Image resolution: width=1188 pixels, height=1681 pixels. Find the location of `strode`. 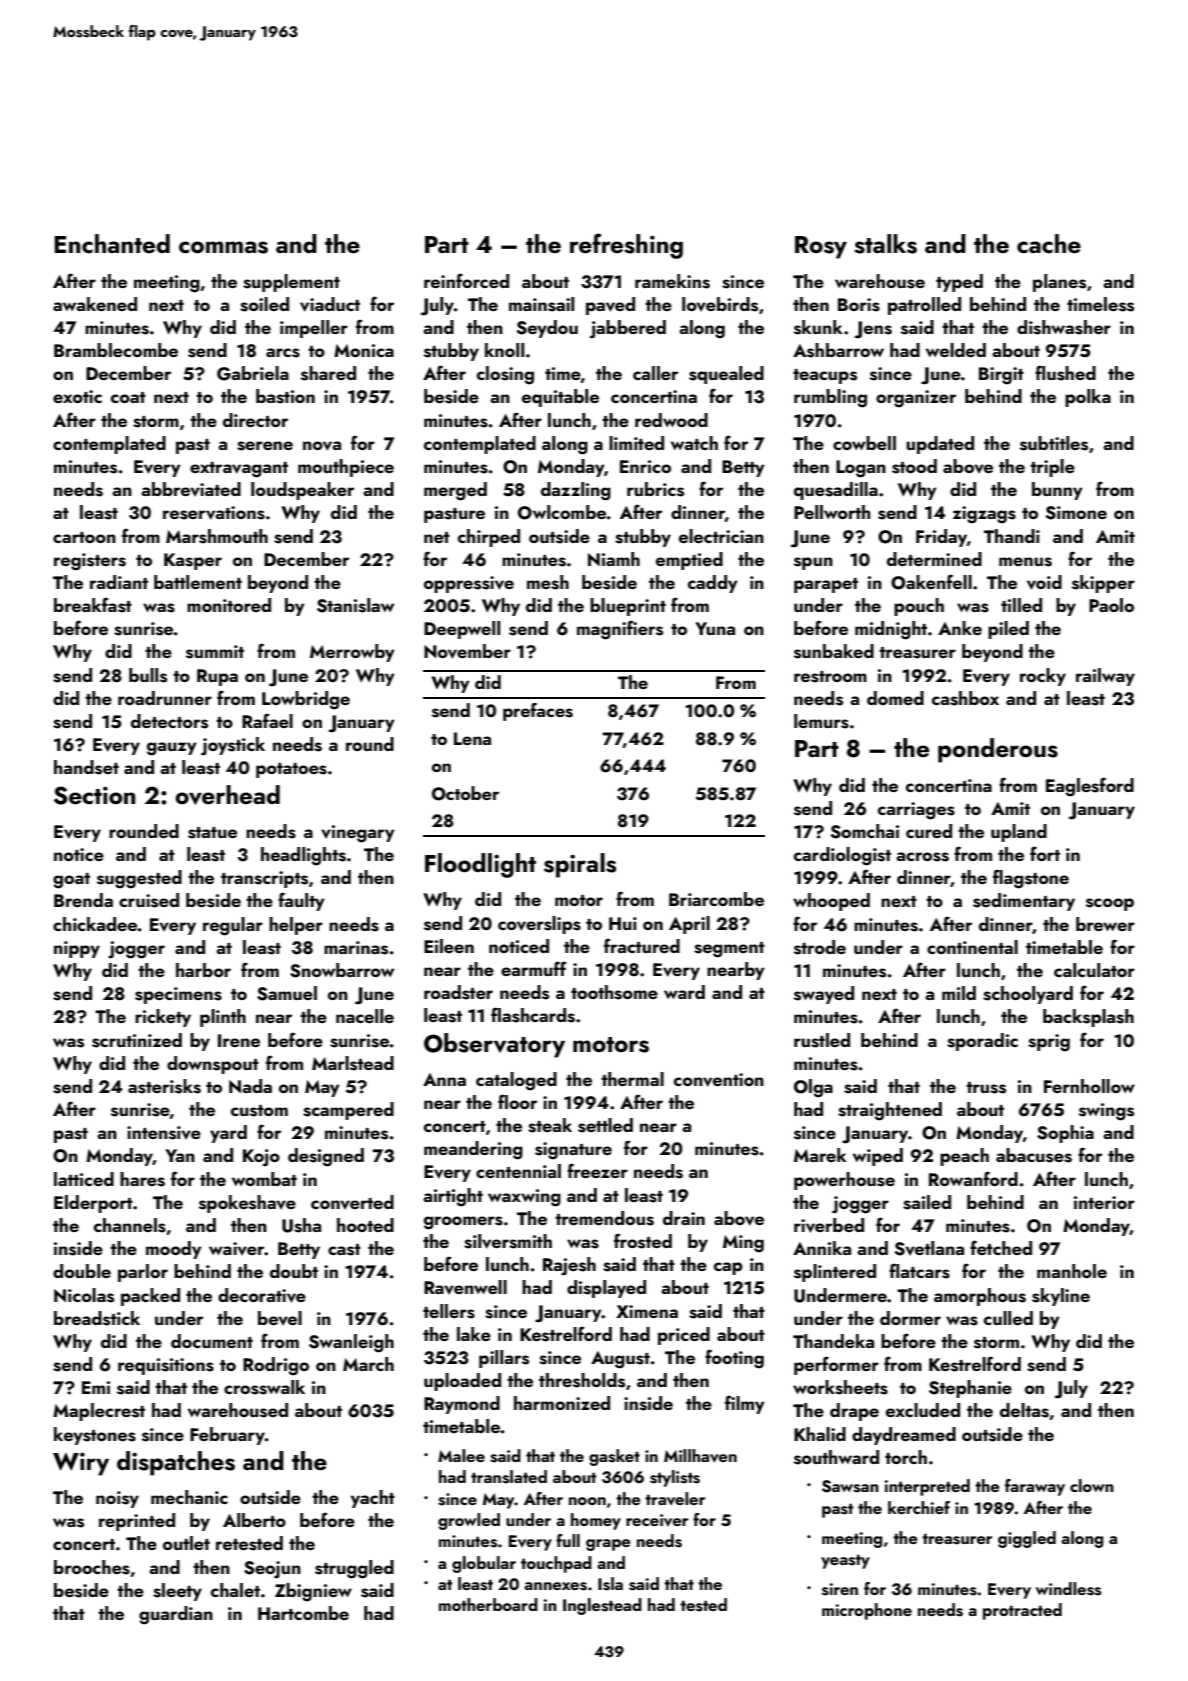

strode is located at coordinates (820, 947).
